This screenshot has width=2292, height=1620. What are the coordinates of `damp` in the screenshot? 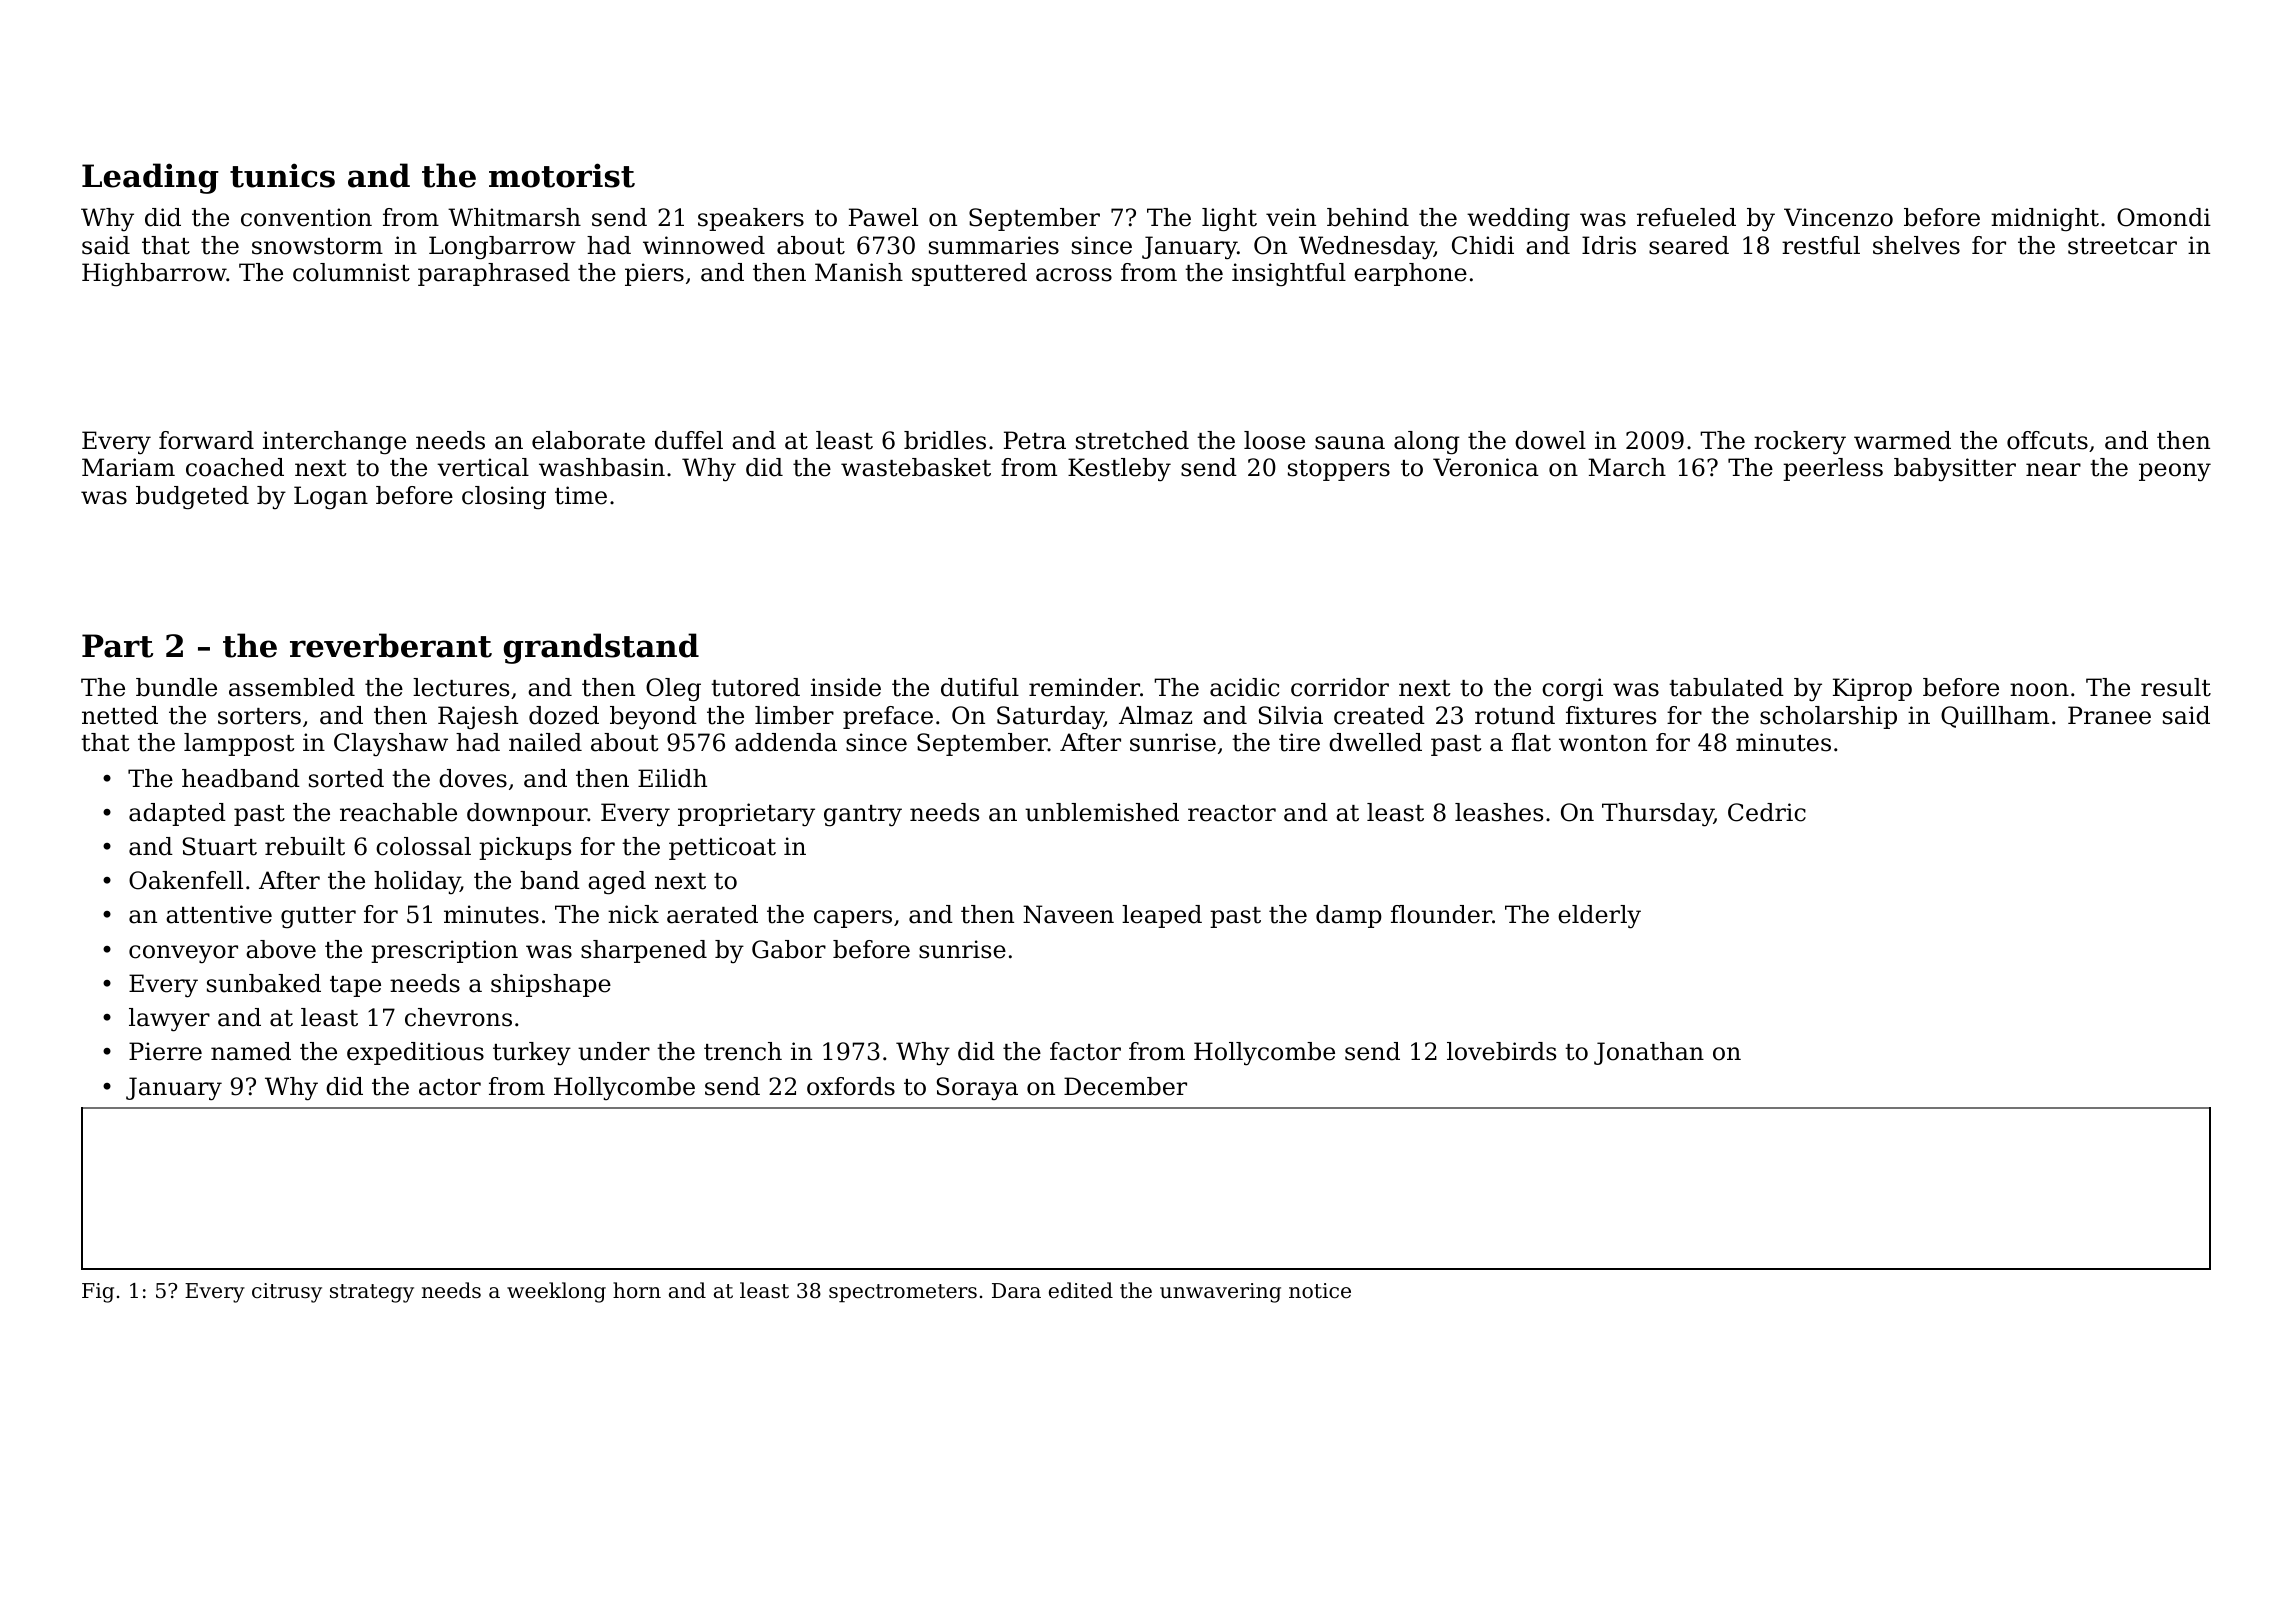 It's located at (1349, 916).
